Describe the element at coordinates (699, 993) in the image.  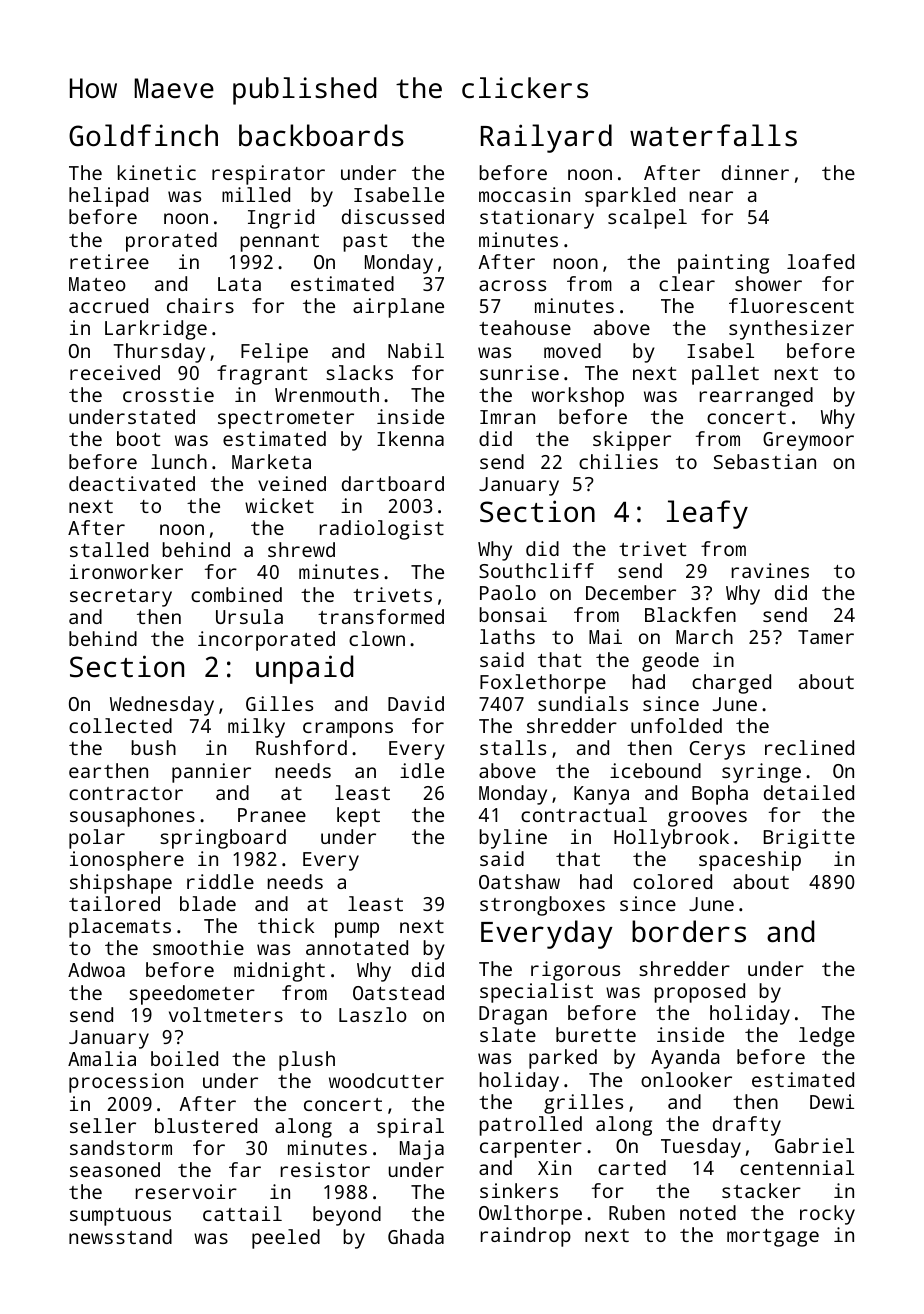
I see `proposed` at that location.
